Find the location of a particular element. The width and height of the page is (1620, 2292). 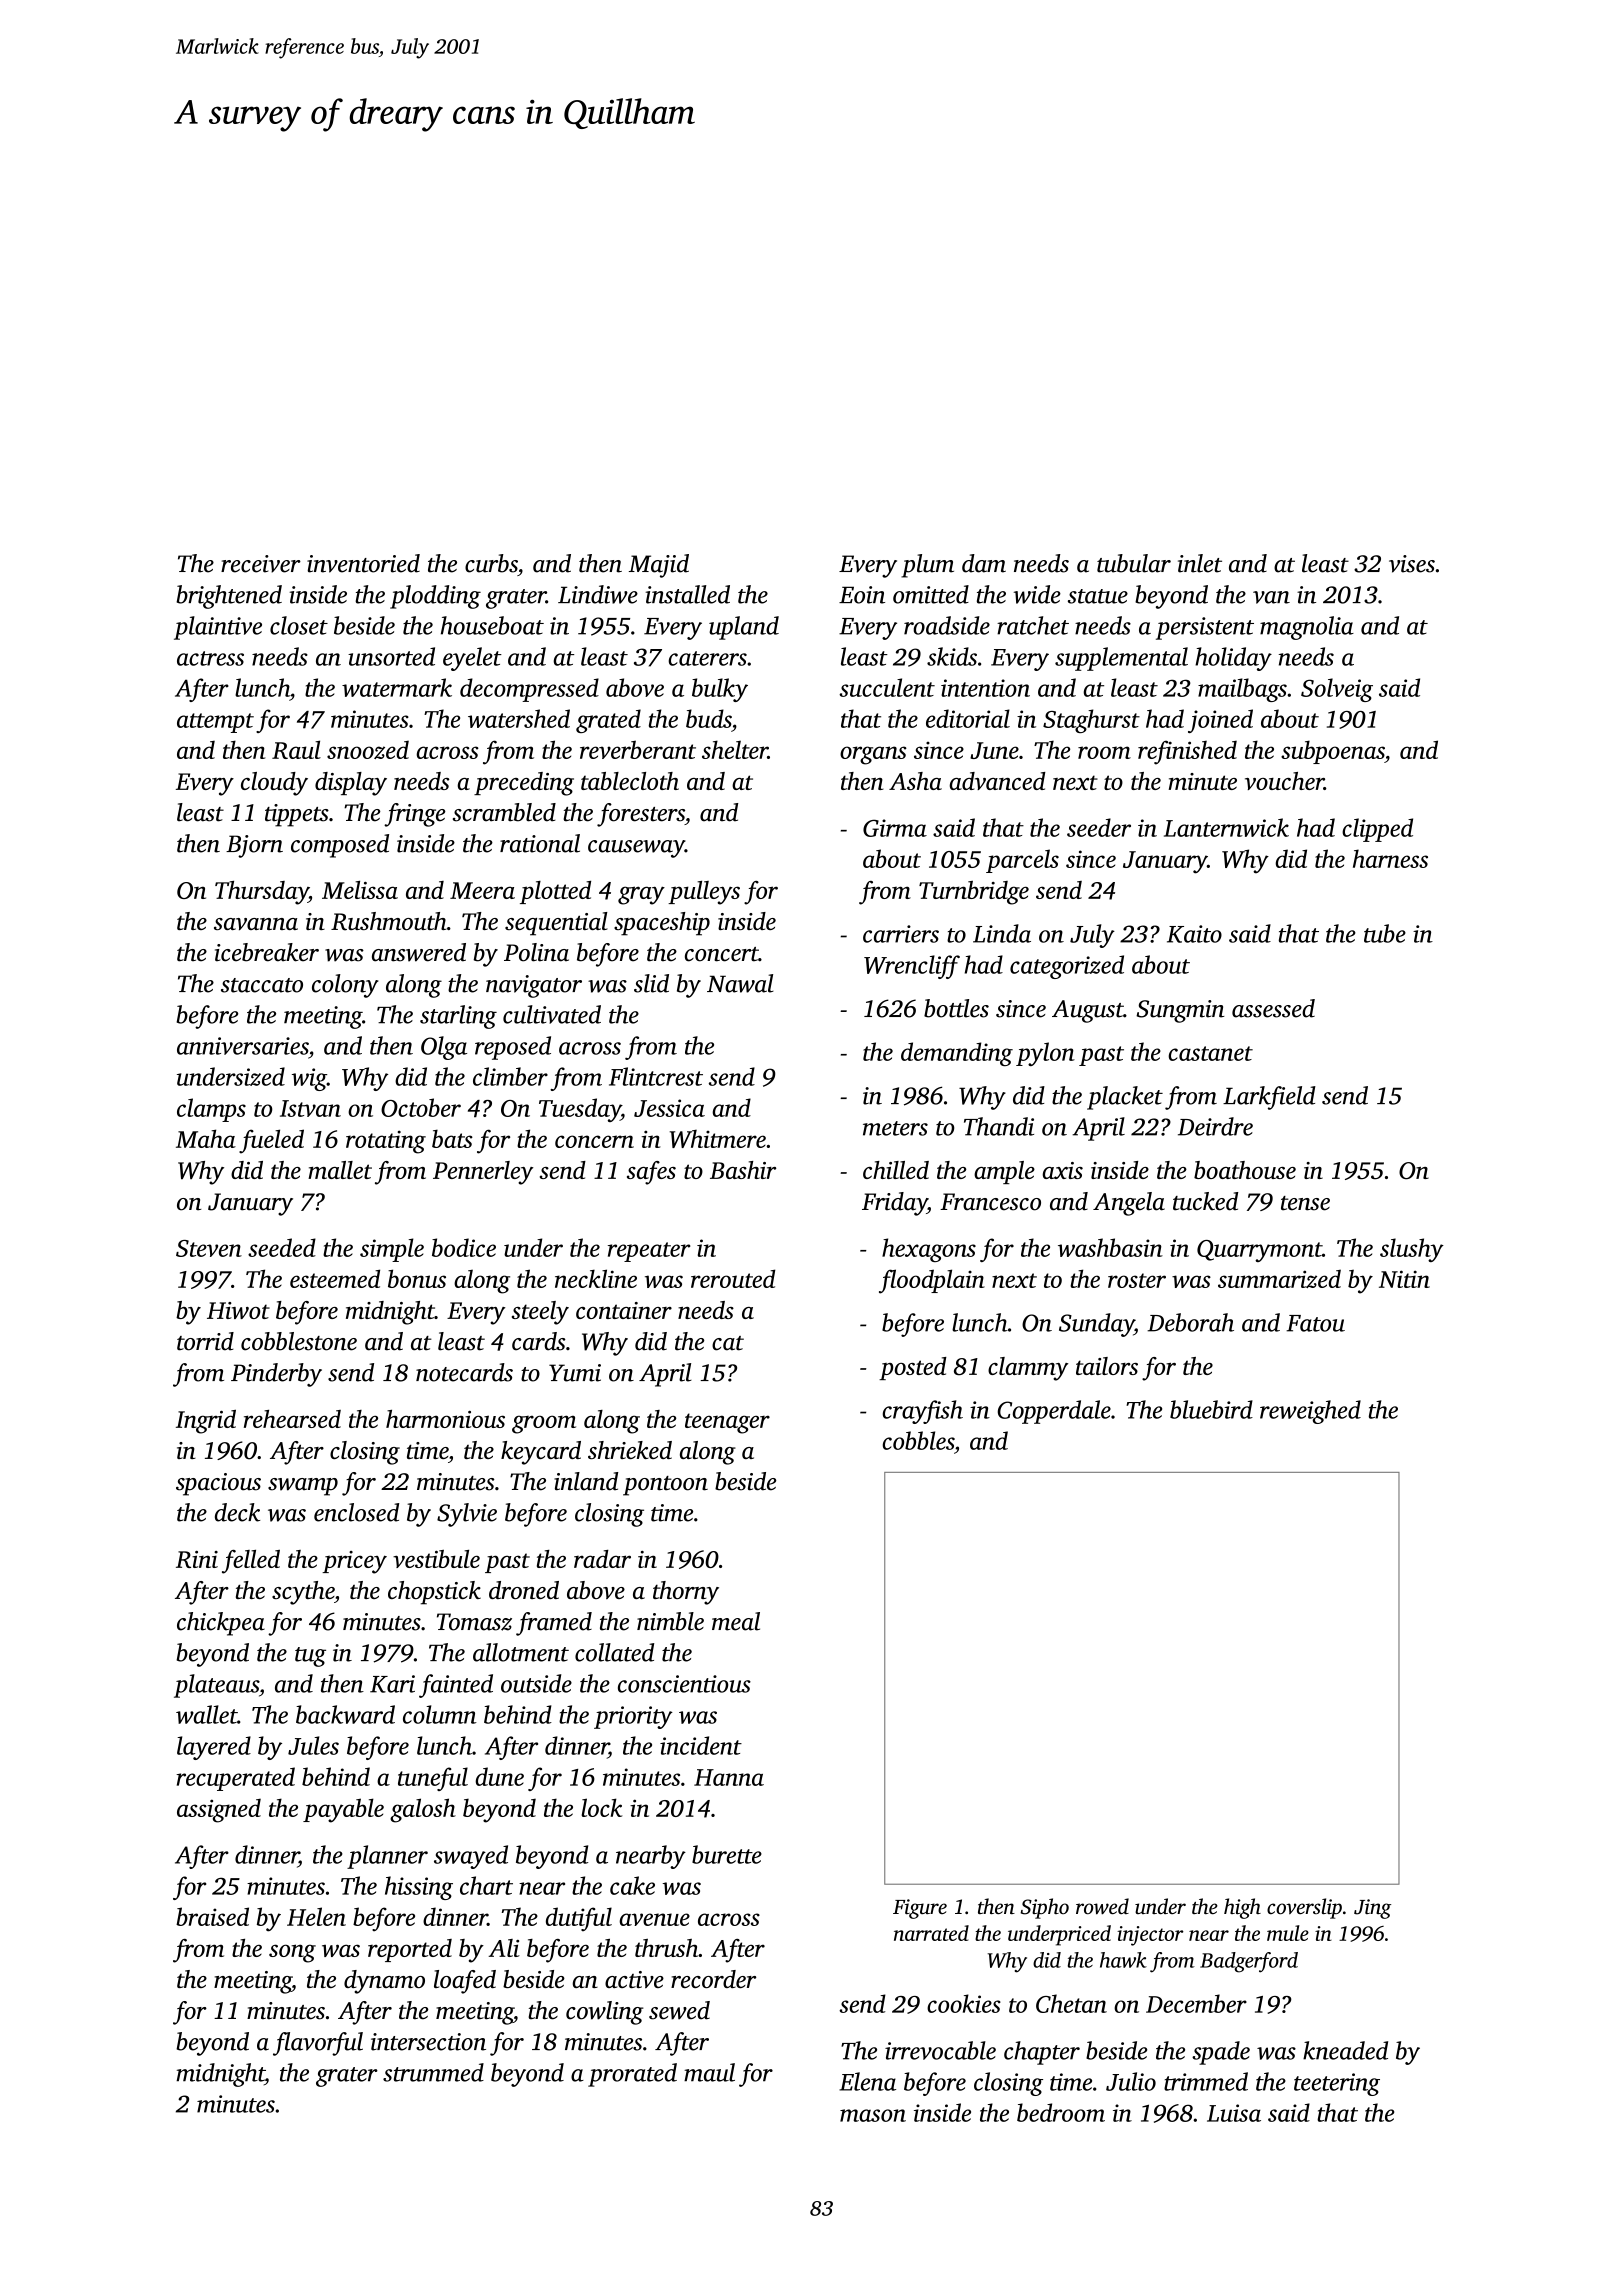

avenue is located at coordinates (654, 1919).
